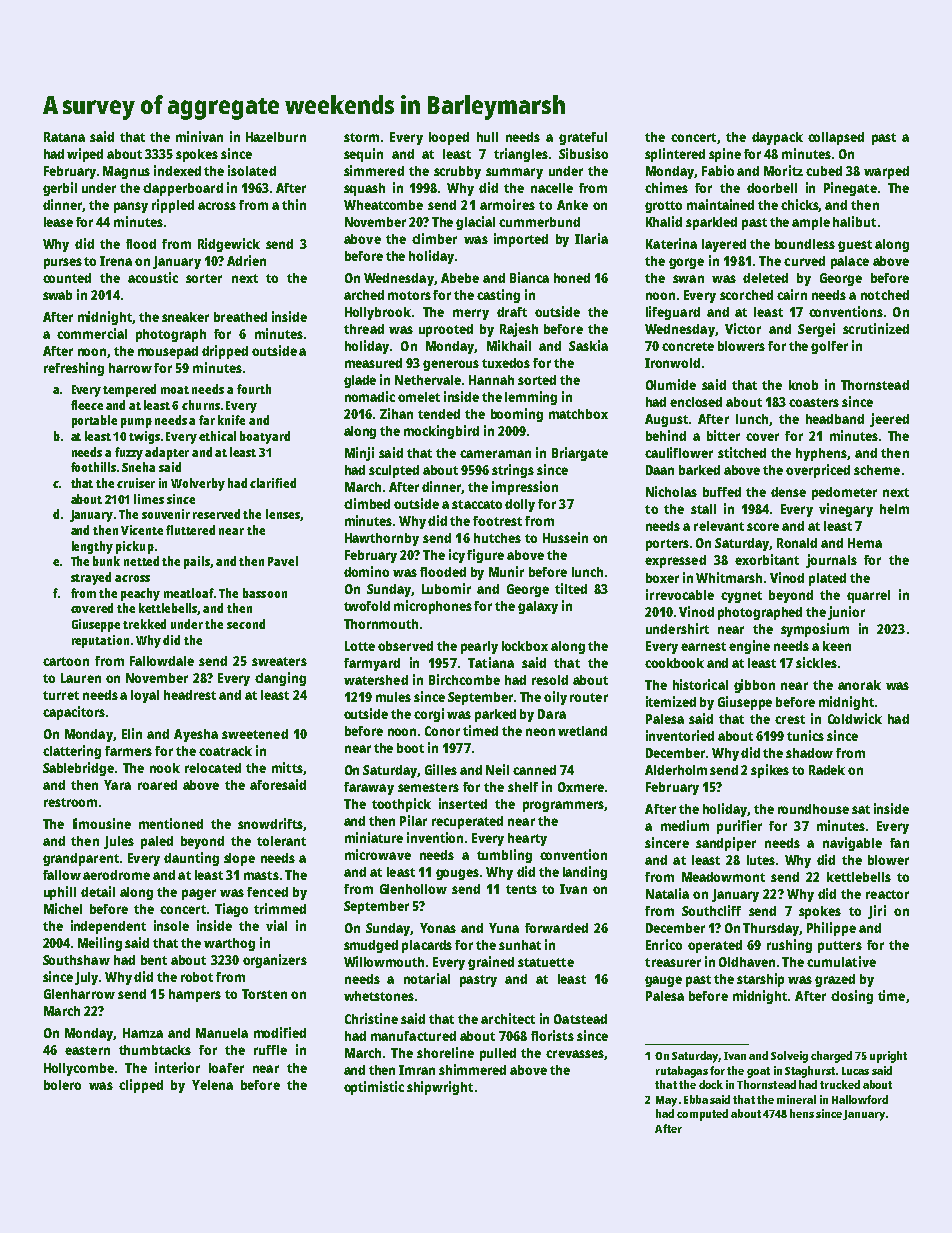 This document has height=1233, width=952. Describe the element at coordinates (846, 613) in the document. I see `junior` at that location.
